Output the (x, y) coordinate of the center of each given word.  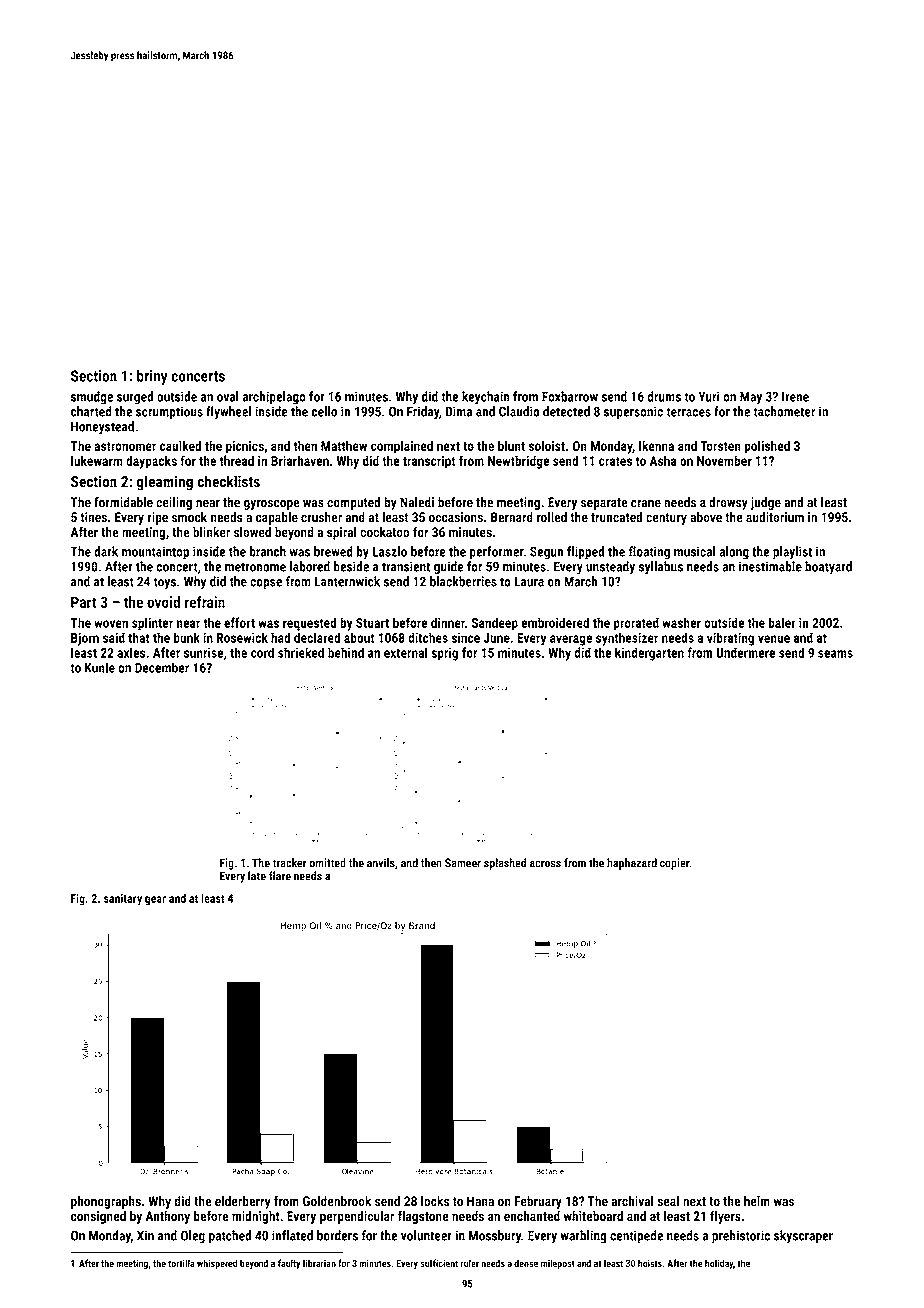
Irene (795, 396)
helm (757, 1200)
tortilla (181, 1263)
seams (835, 654)
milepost (558, 1264)
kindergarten (649, 654)
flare (280, 876)
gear (155, 900)
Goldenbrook (337, 1200)
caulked (180, 445)
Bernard (512, 517)
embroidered (555, 622)
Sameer (463, 863)
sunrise (204, 652)
